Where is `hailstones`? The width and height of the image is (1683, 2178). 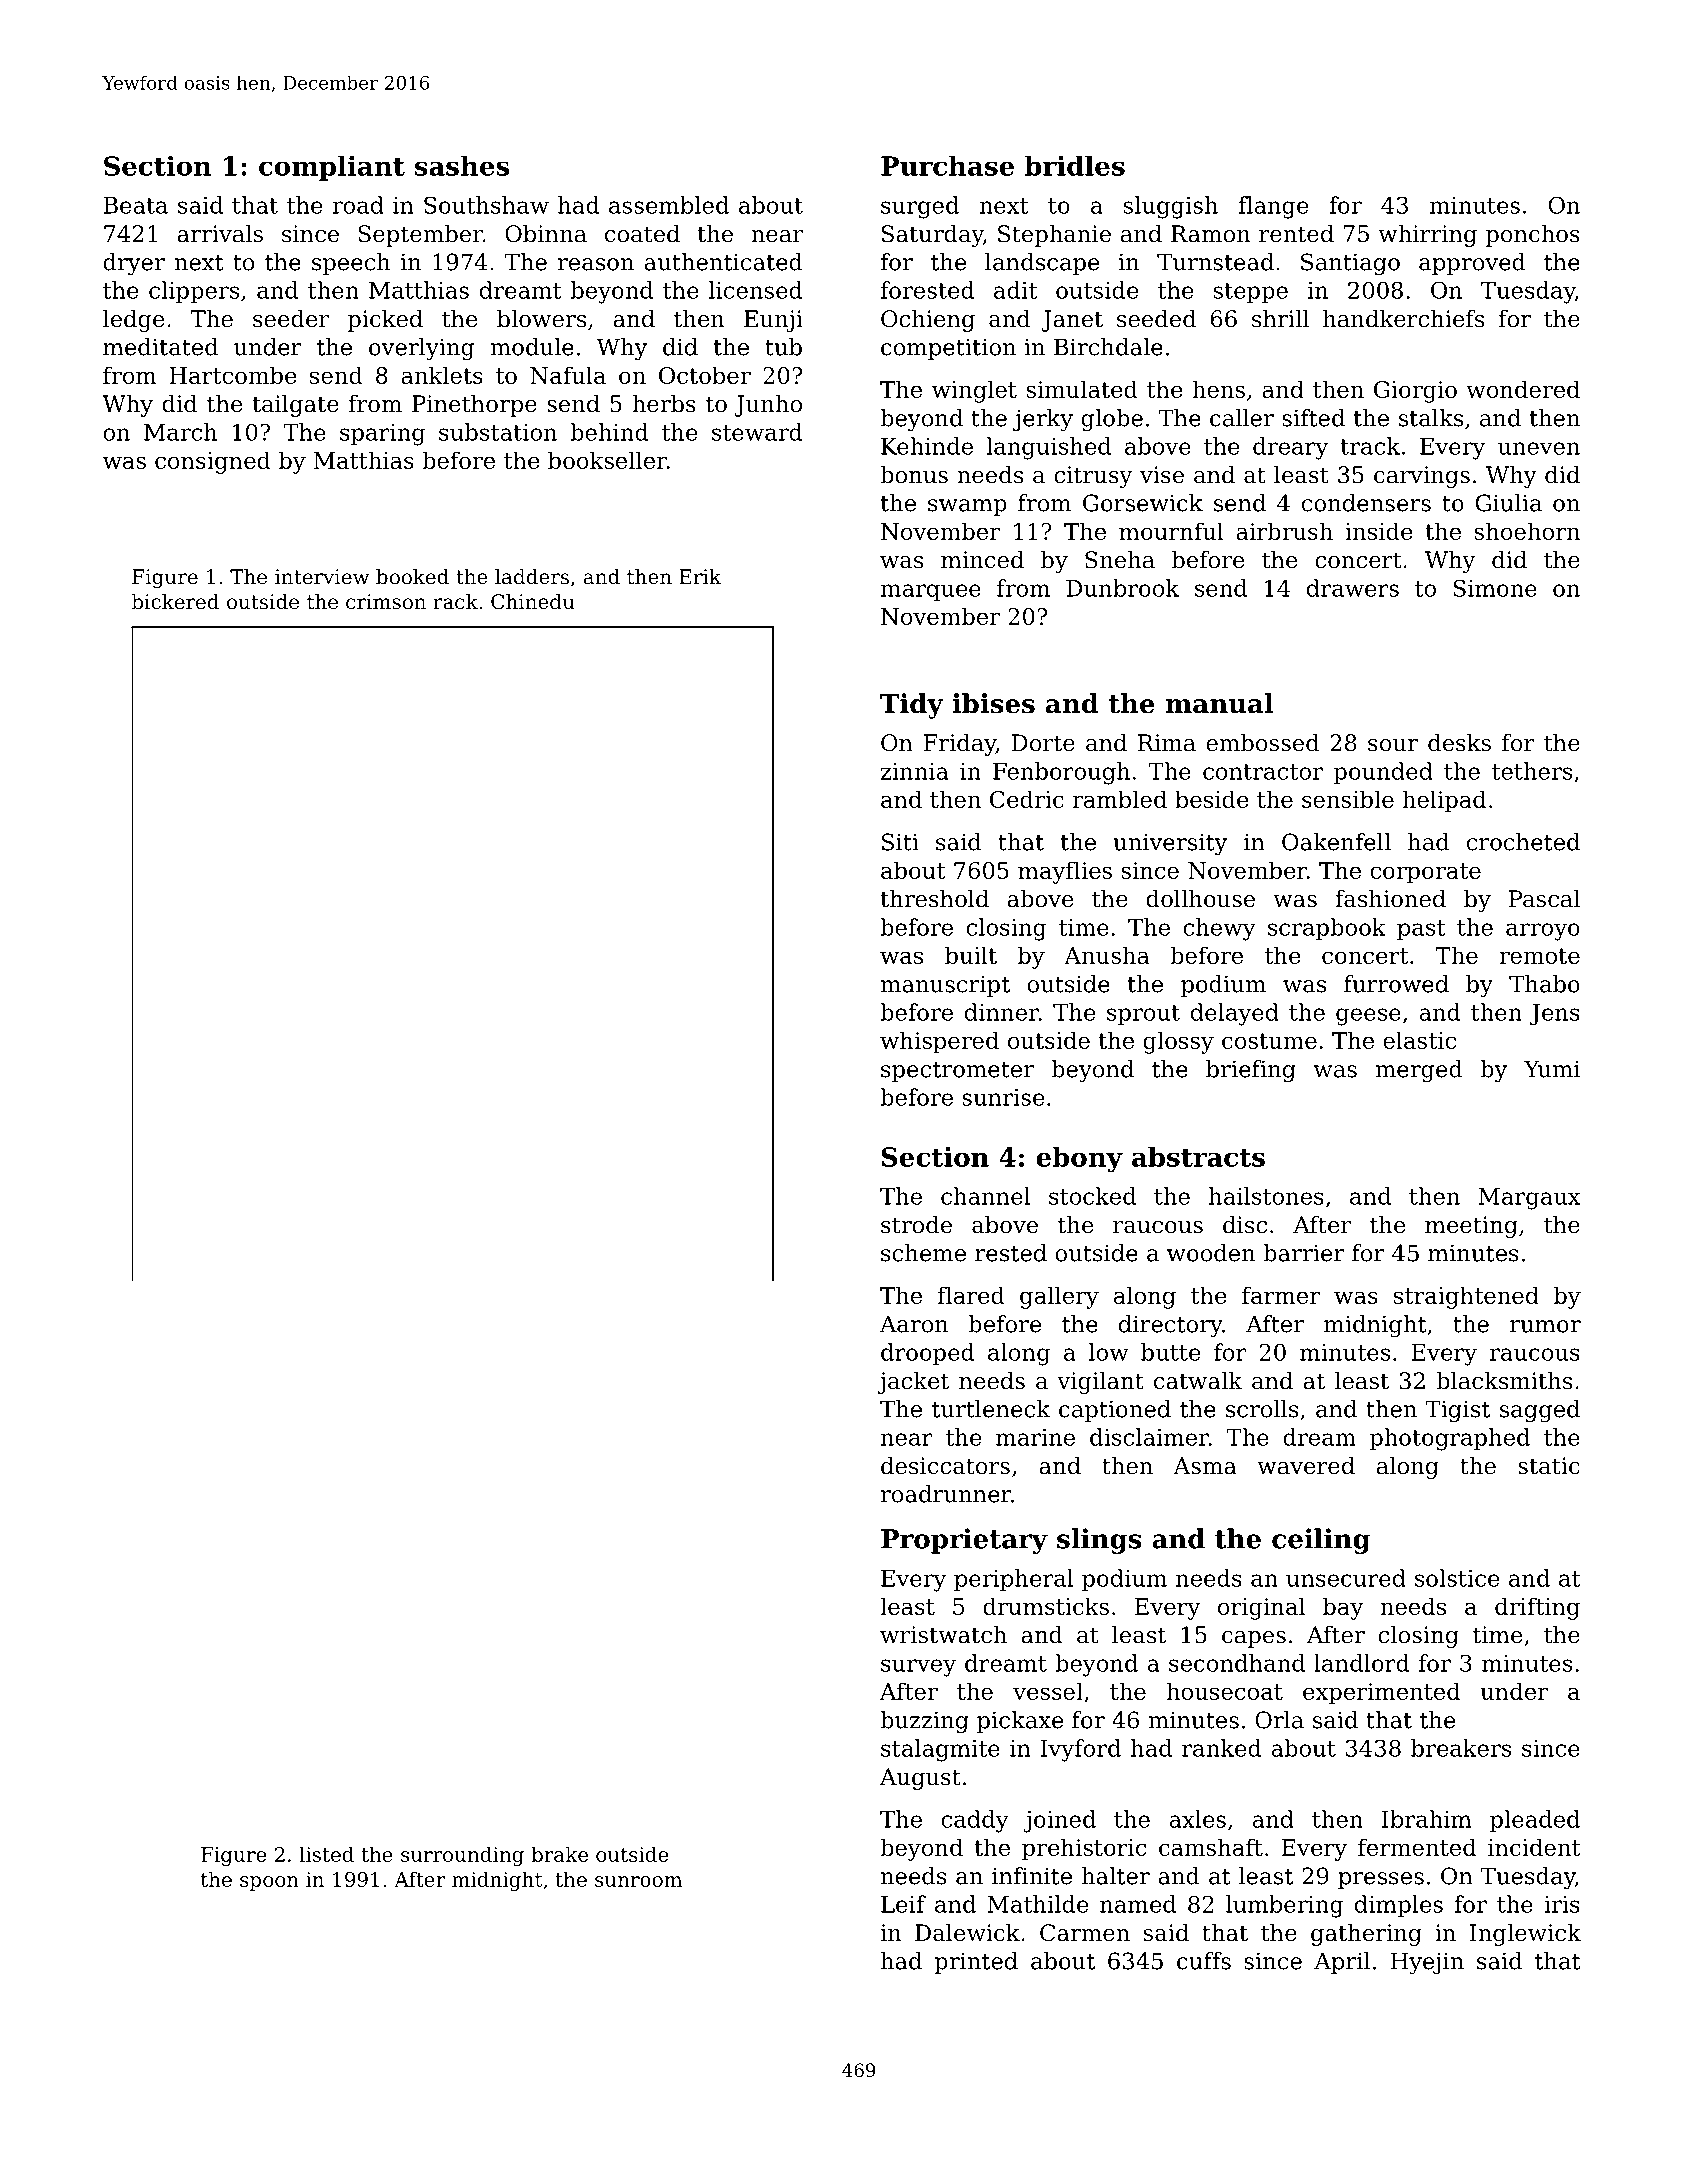 hailstones is located at coordinates (1266, 1196).
